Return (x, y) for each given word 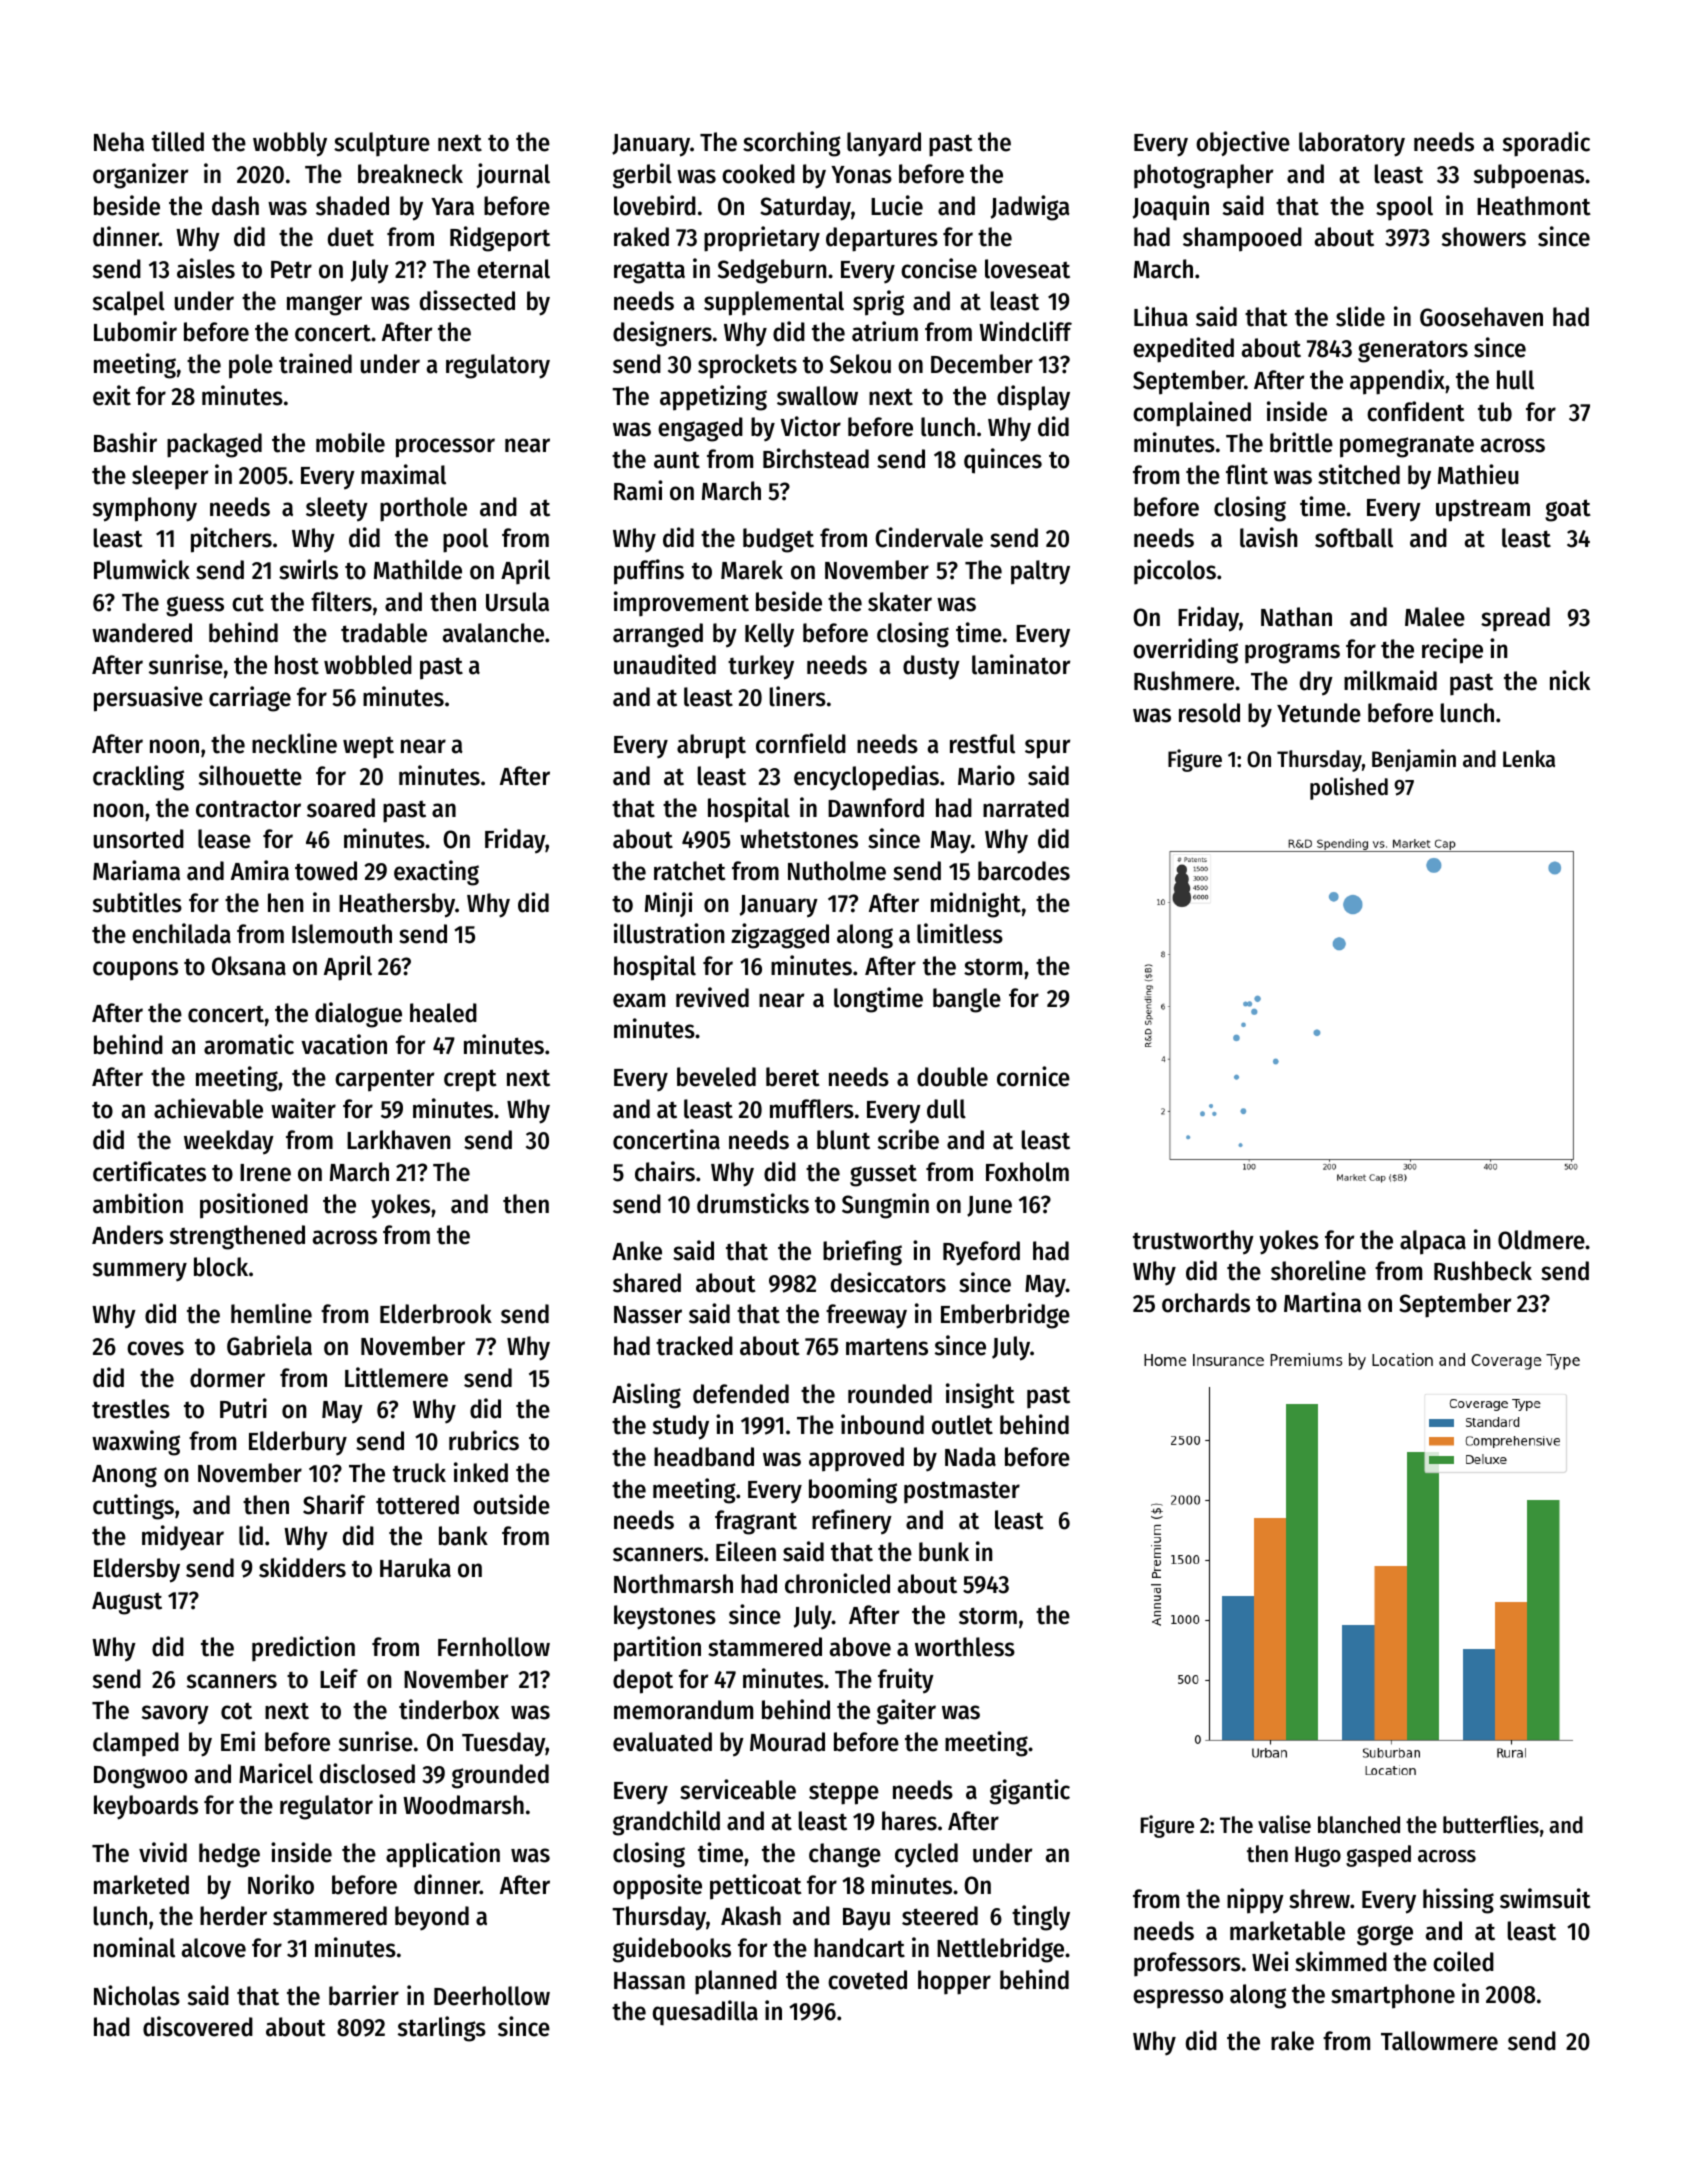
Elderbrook (436, 1314)
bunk (944, 1552)
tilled (178, 141)
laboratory (1352, 144)
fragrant (756, 1522)
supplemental (774, 303)
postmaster (962, 1492)
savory (175, 1715)
